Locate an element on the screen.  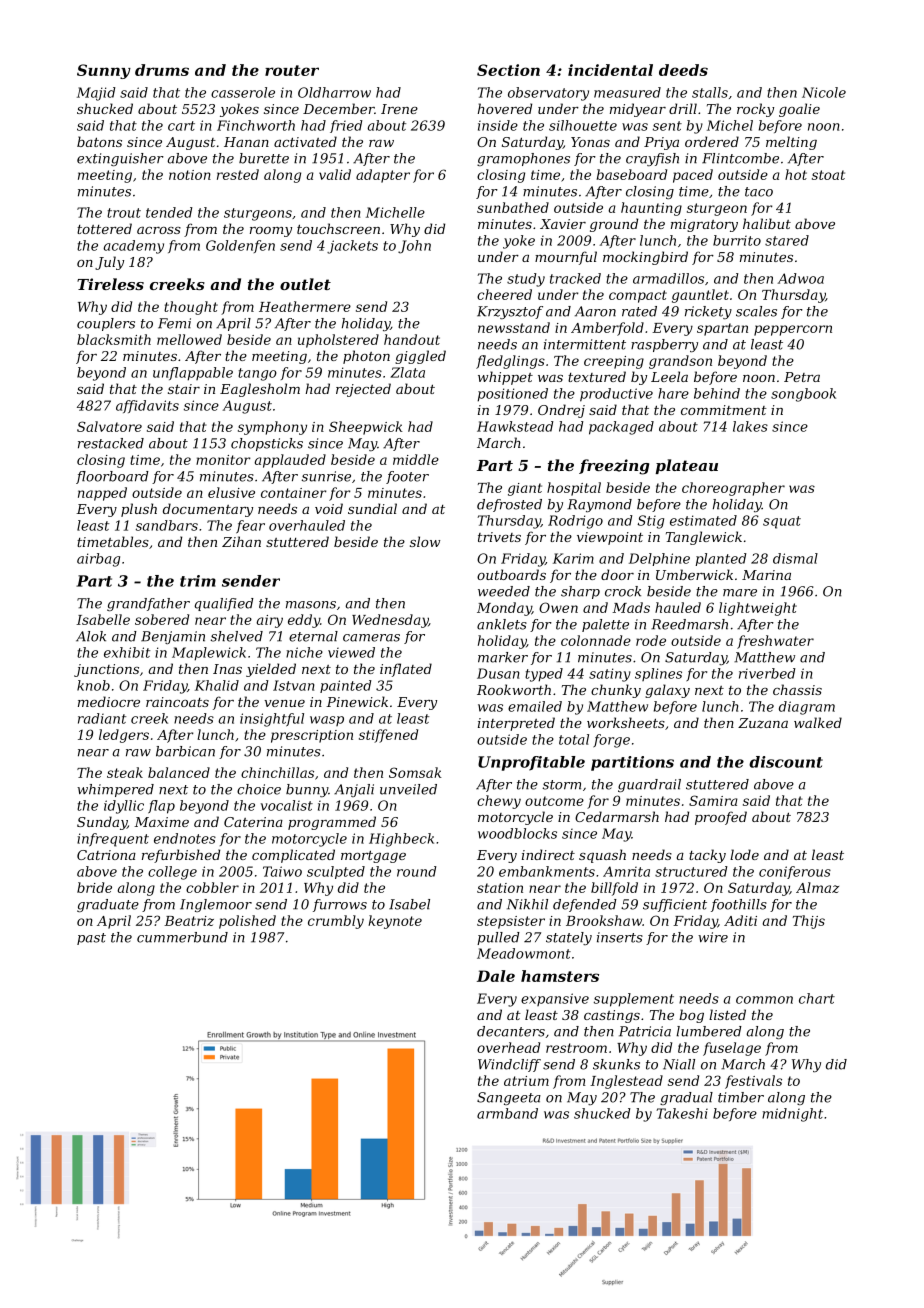
stalls is located at coordinates (710, 92).
